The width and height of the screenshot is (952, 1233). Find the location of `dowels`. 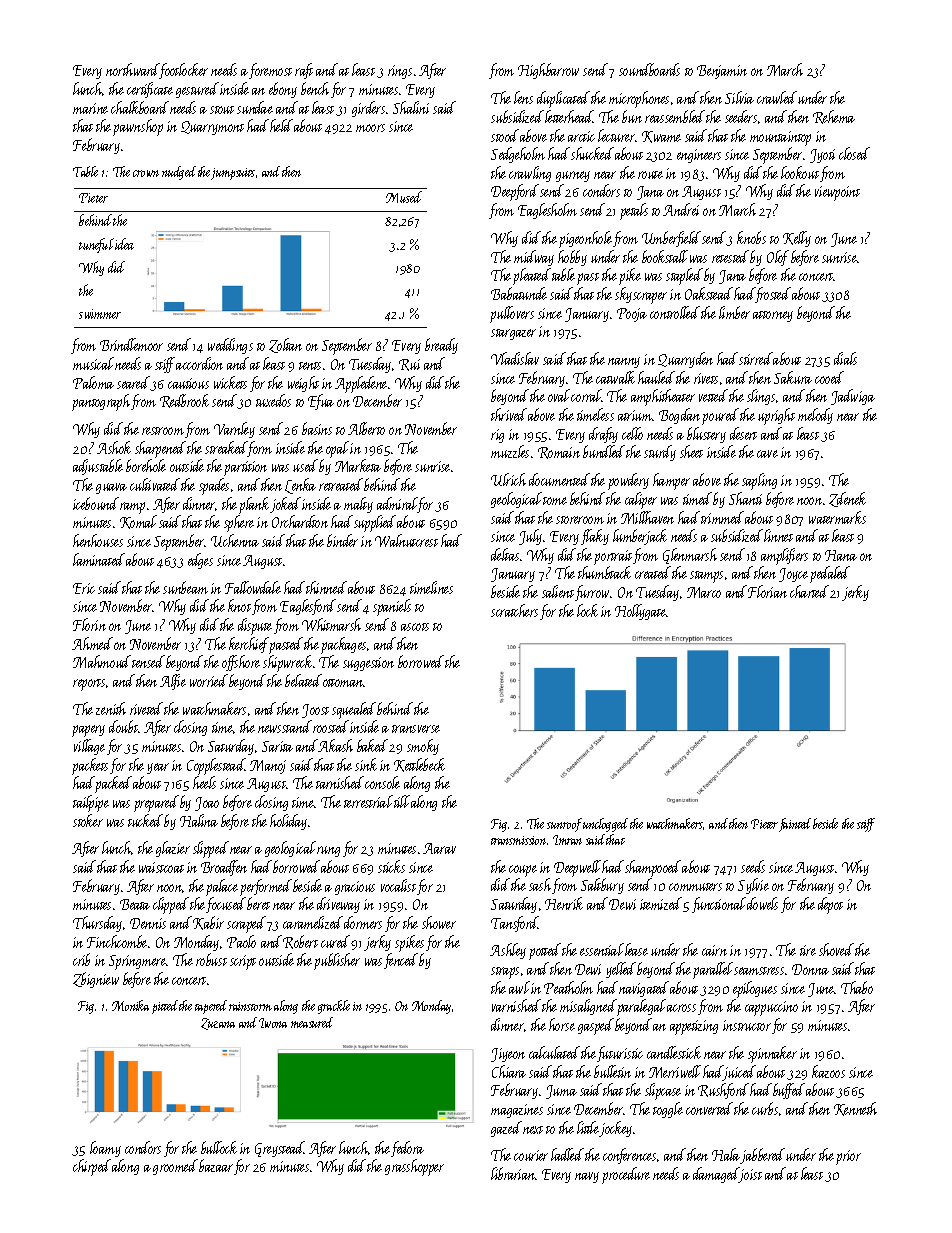

dowels is located at coordinates (762, 903).
